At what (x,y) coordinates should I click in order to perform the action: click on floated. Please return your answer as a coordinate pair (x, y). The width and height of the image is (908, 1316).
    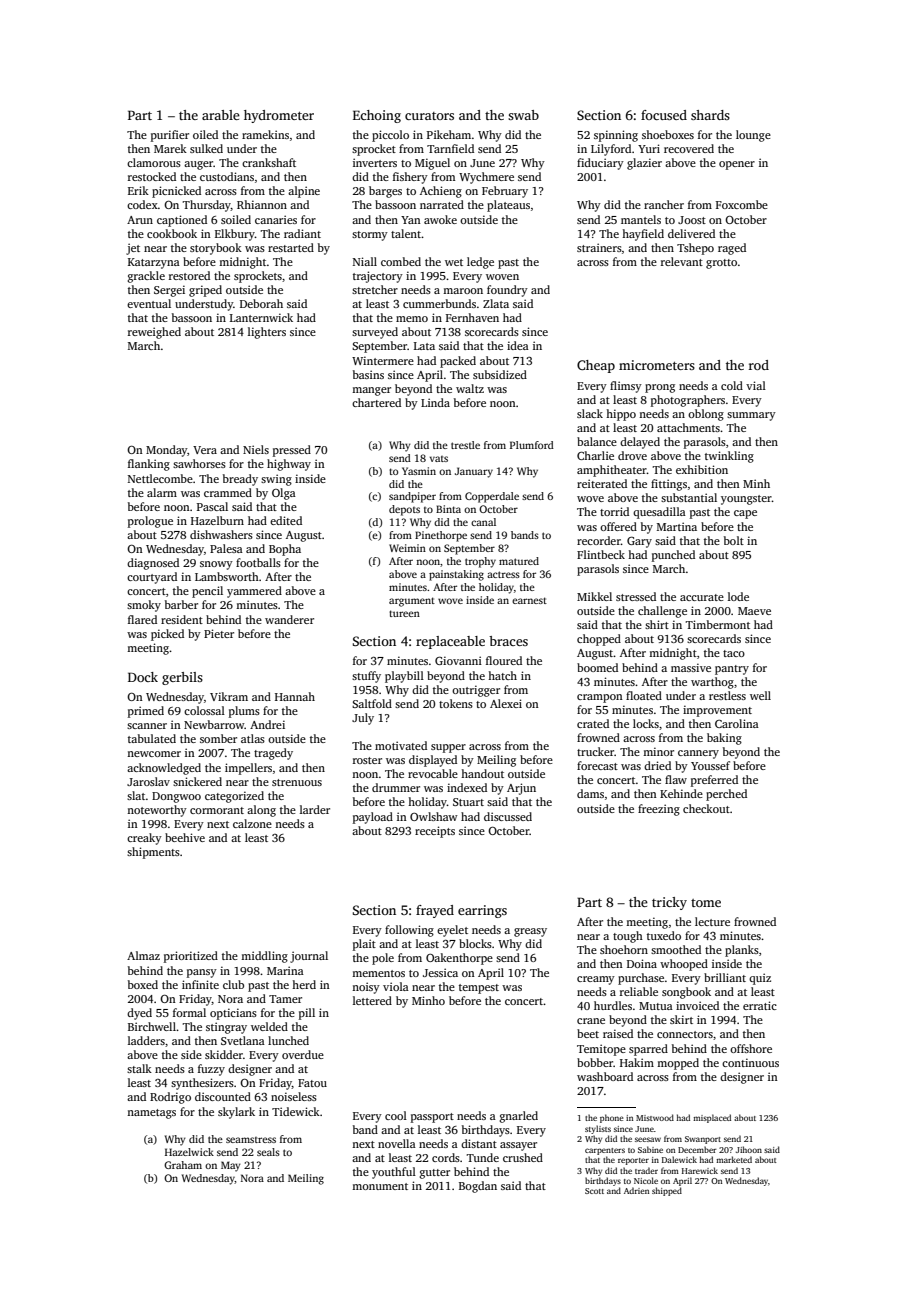
    Looking at the image, I should click on (644, 695).
